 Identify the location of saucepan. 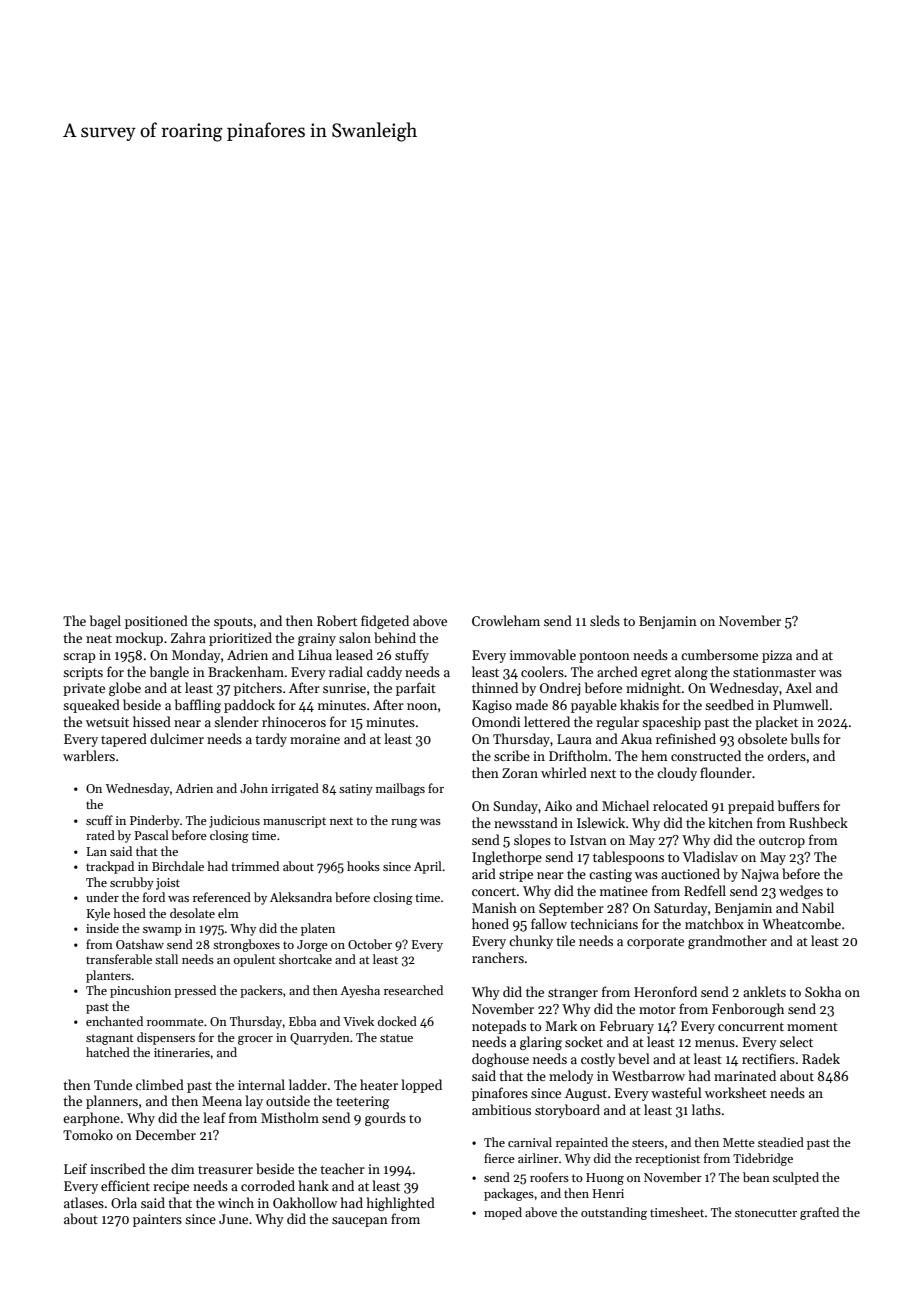
(360, 1222).
